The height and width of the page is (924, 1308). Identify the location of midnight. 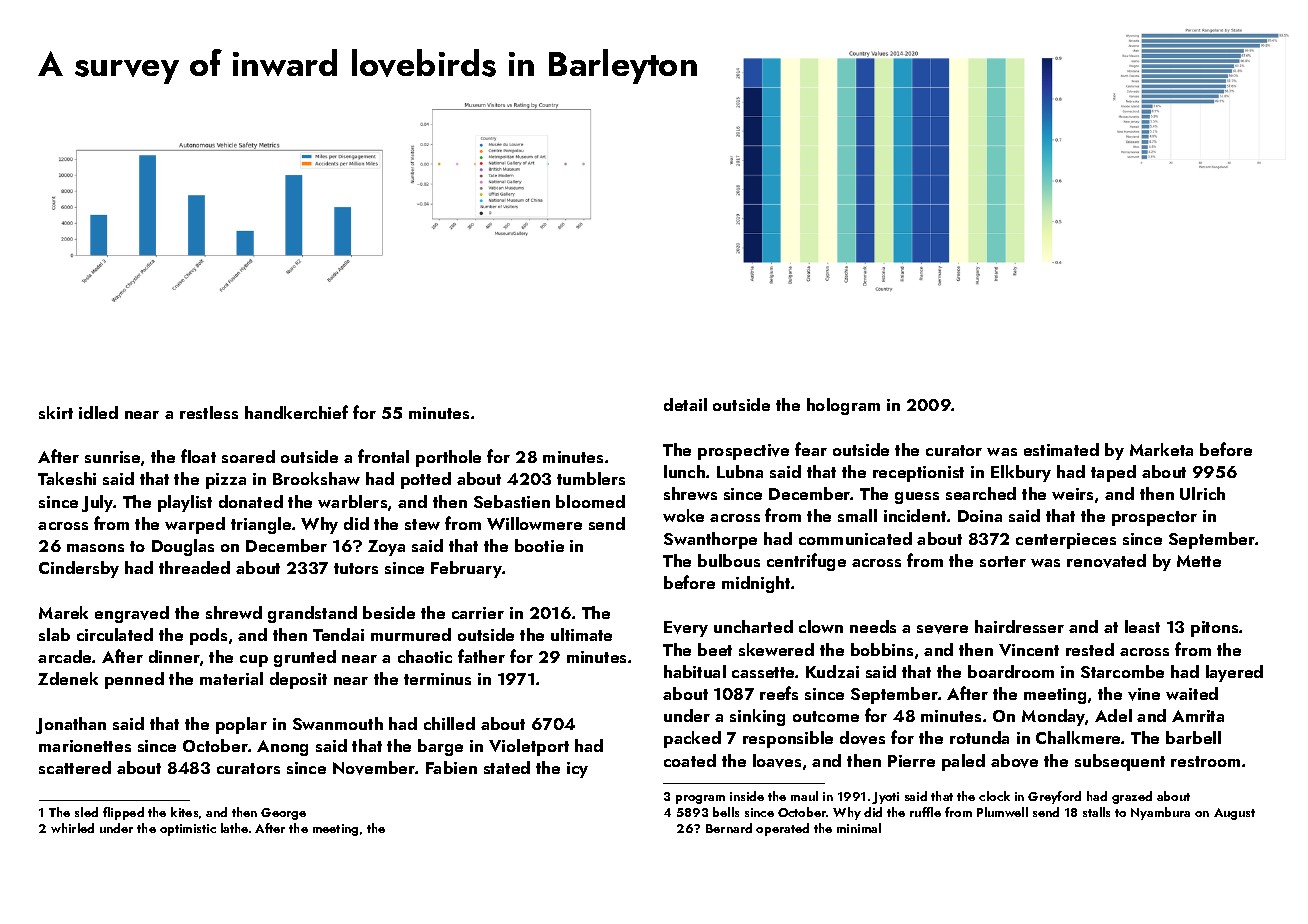
(756, 584).
